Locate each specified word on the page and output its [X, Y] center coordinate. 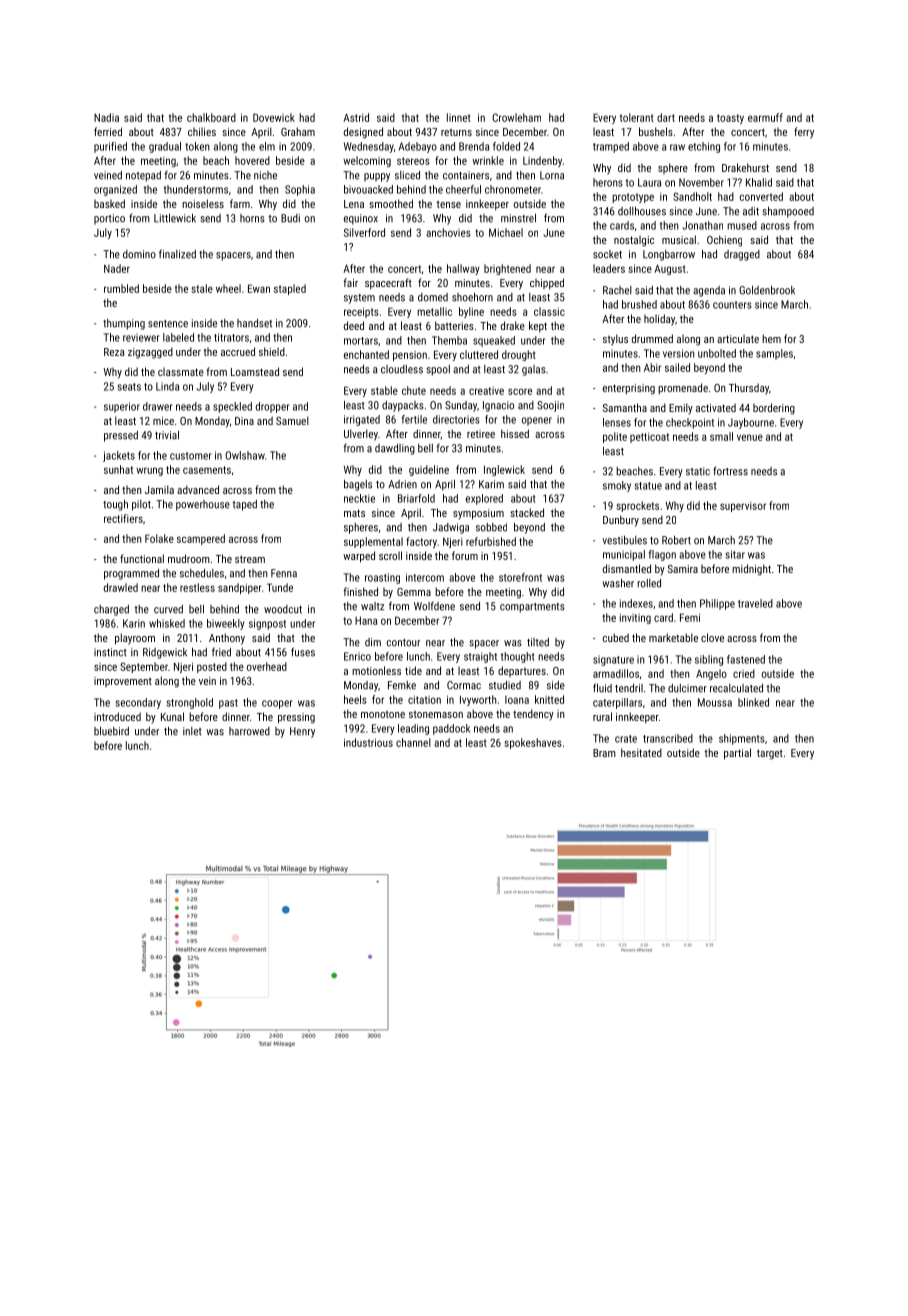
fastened [746, 659]
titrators [231, 337]
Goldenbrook [767, 290]
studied [505, 685]
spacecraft [388, 283]
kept [538, 326]
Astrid [356, 117]
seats [129, 387]
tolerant [637, 117]
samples [774, 354]
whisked [167, 623]
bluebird [111, 731]
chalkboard [211, 117]
